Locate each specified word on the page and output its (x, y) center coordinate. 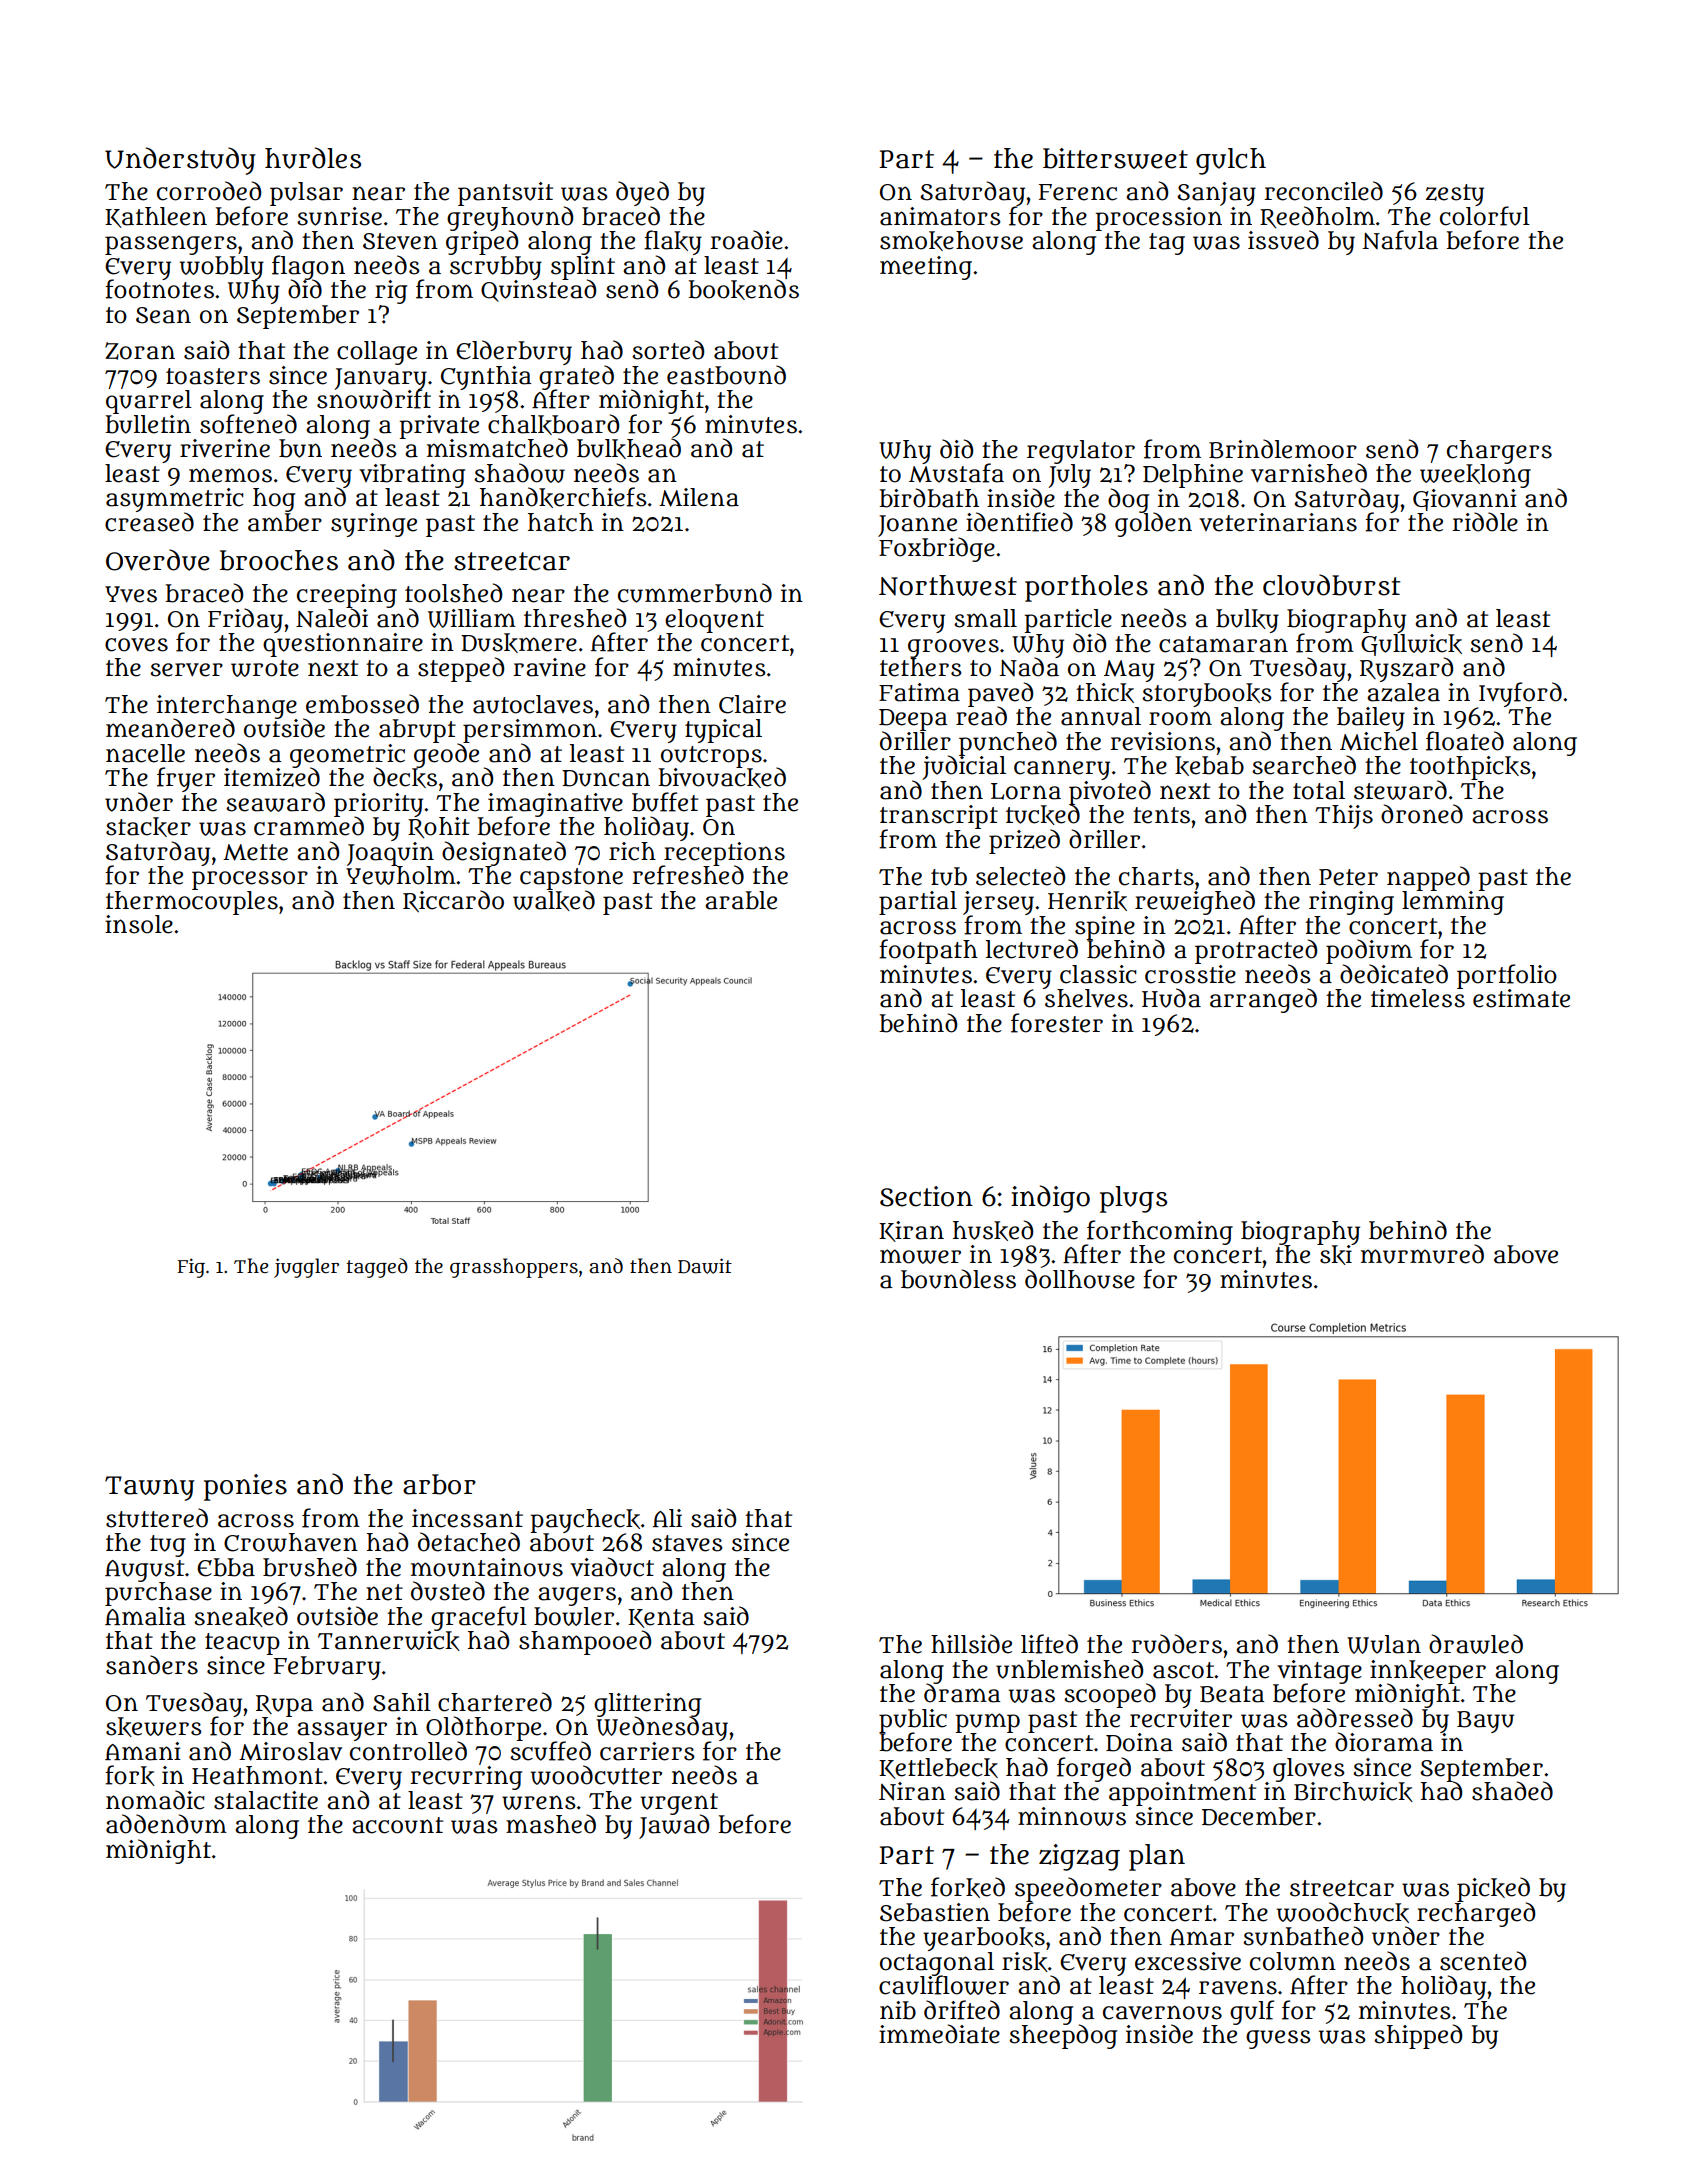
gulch (1231, 161)
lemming (1453, 903)
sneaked (241, 1616)
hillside (971, 1644)
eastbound (726, 375)
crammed (309, 826)
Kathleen (156, 217)
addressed (1355, 1718)
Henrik (1087, 901)
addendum (166, 1824)
